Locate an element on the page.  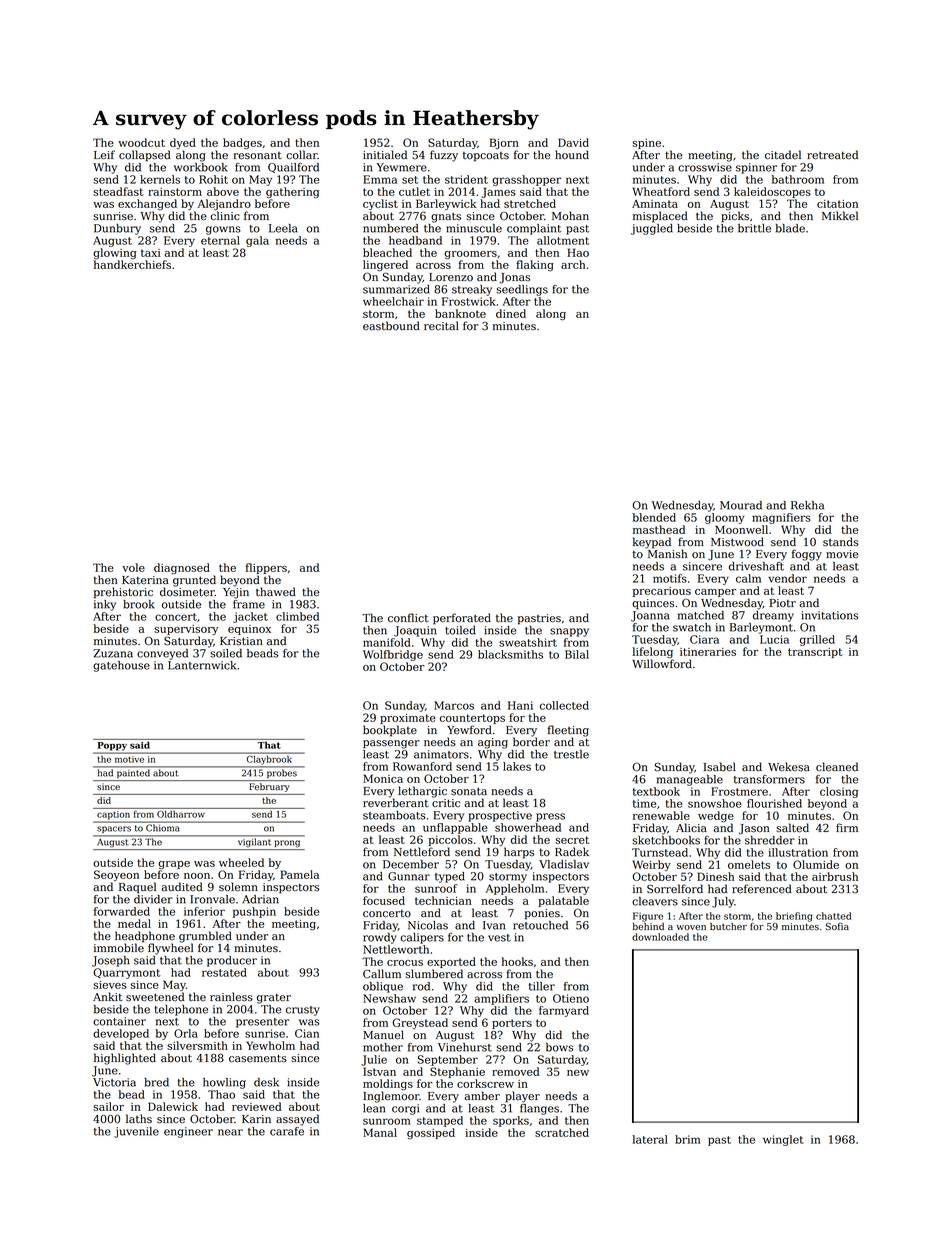
Marcos is located at coordinates (454, 705).
